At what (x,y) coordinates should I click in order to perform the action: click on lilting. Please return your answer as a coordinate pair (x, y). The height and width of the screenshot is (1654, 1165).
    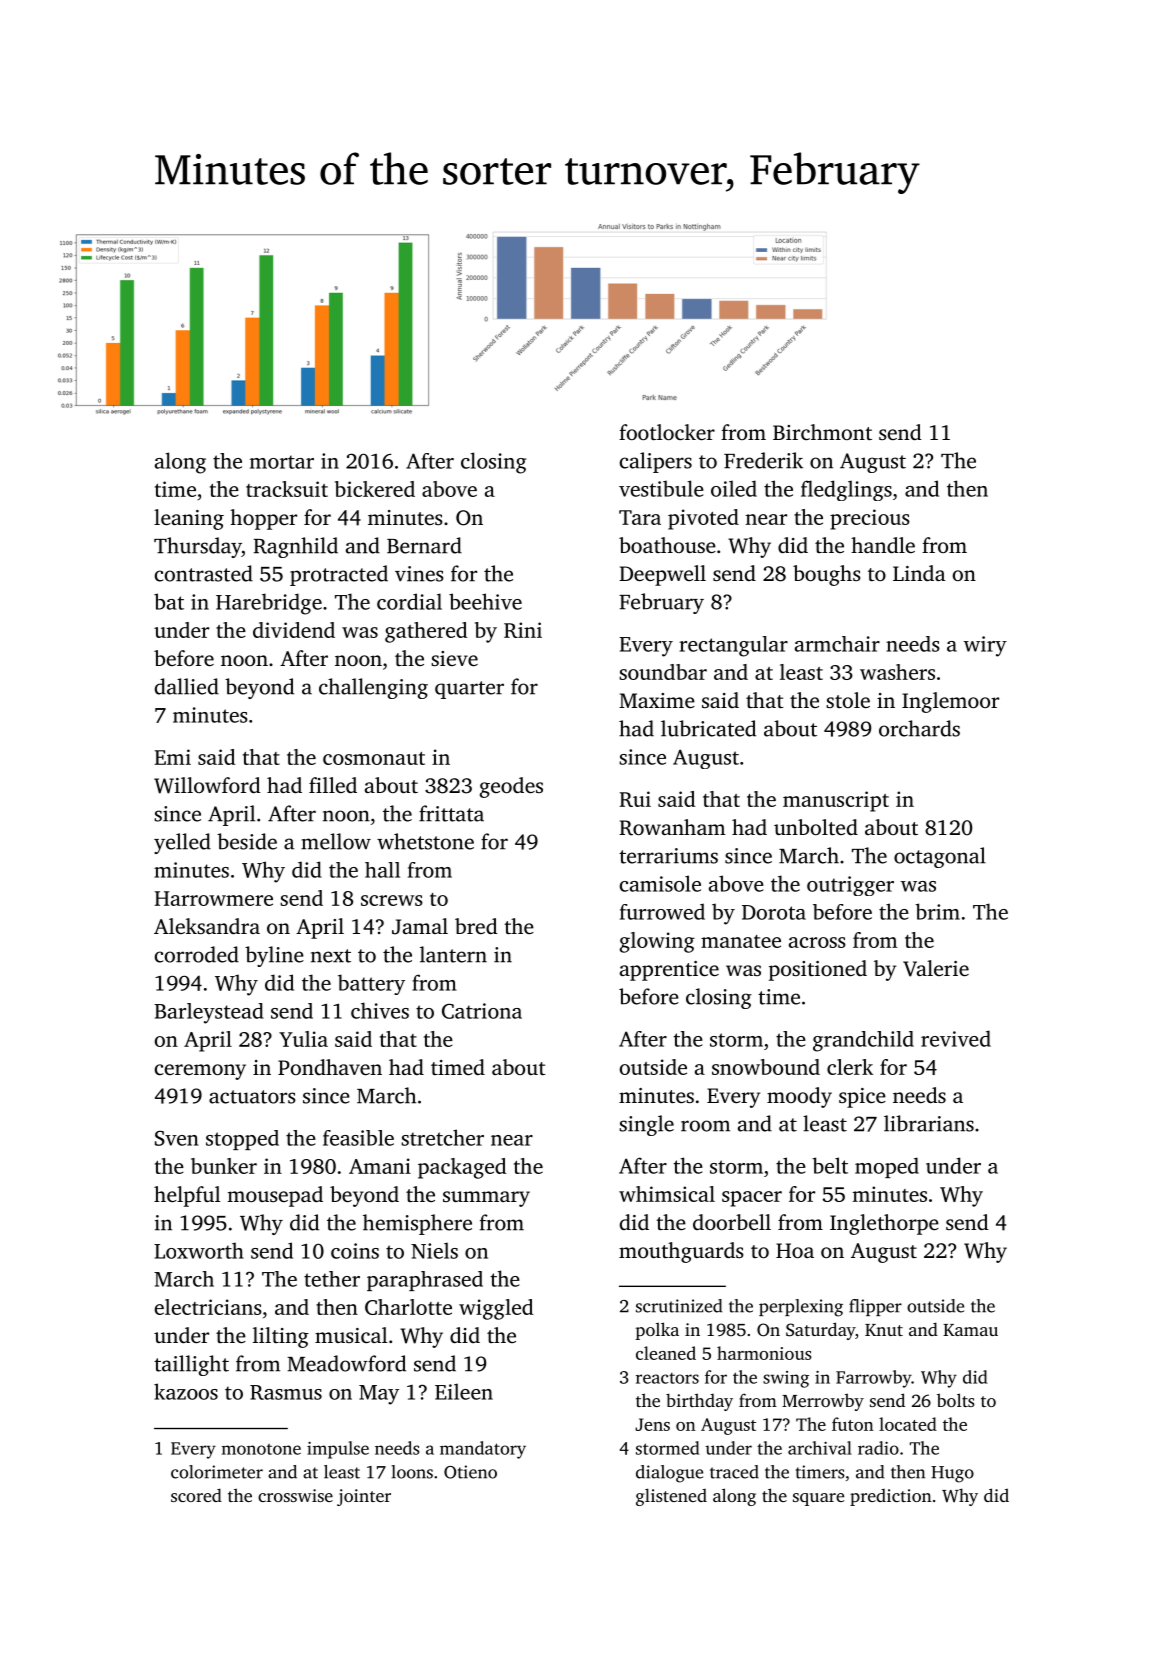
    Looking at the image, I should click on (281, 1337).
